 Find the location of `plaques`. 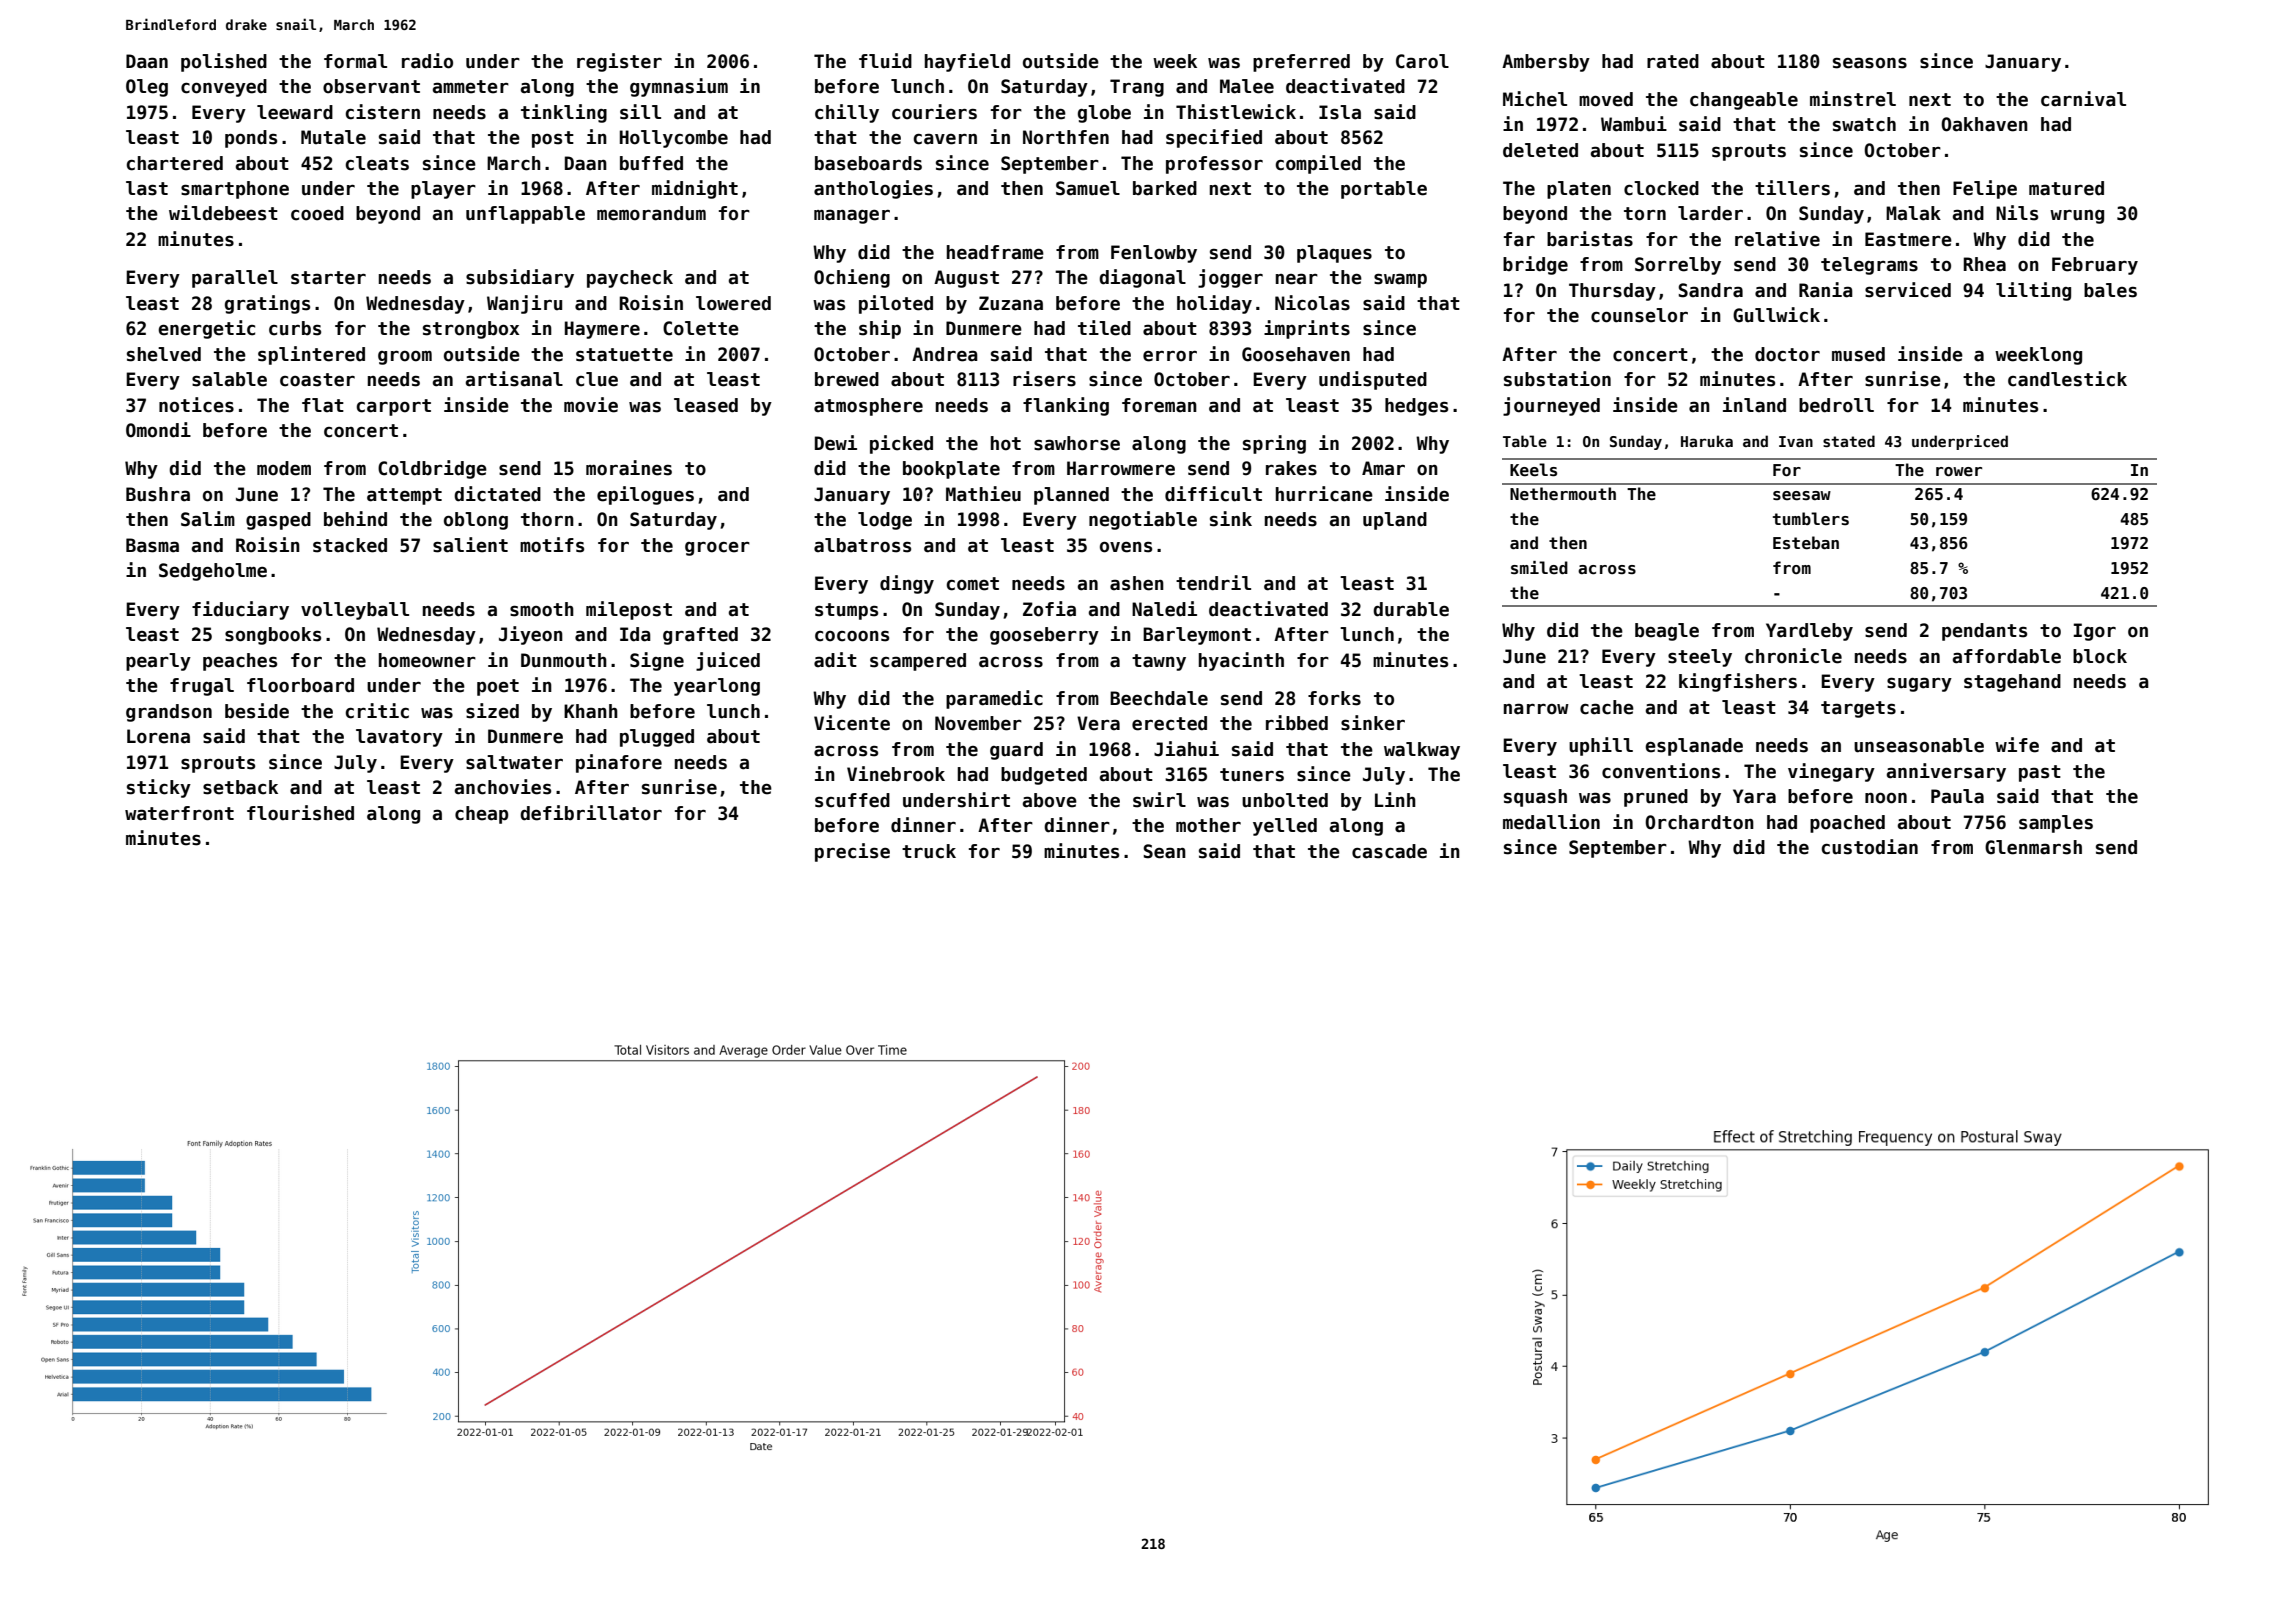

plaques is located at coordinates (1334, 254).
